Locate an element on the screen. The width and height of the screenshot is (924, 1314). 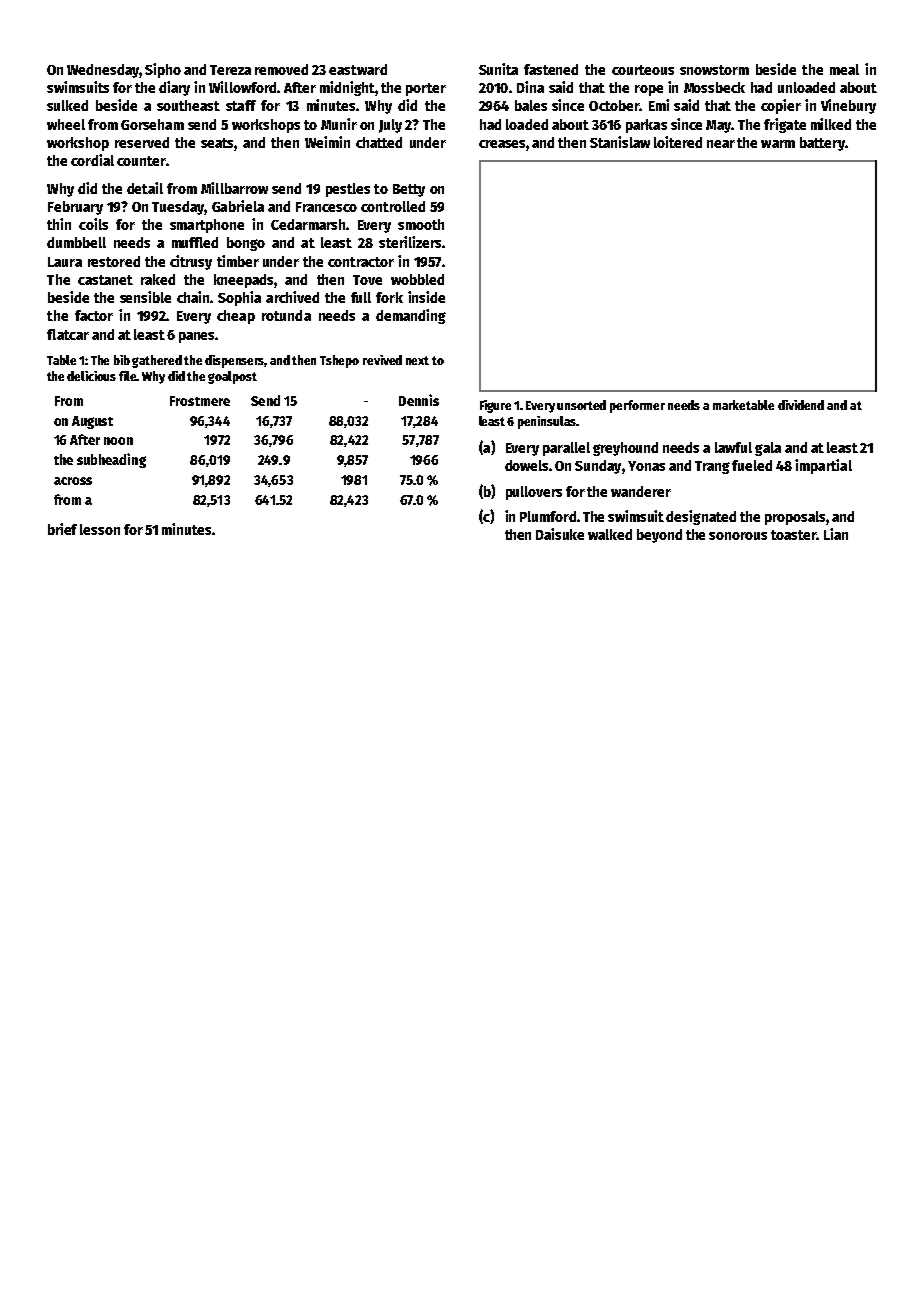
Daisuke is located at coordinates (560, 534).
